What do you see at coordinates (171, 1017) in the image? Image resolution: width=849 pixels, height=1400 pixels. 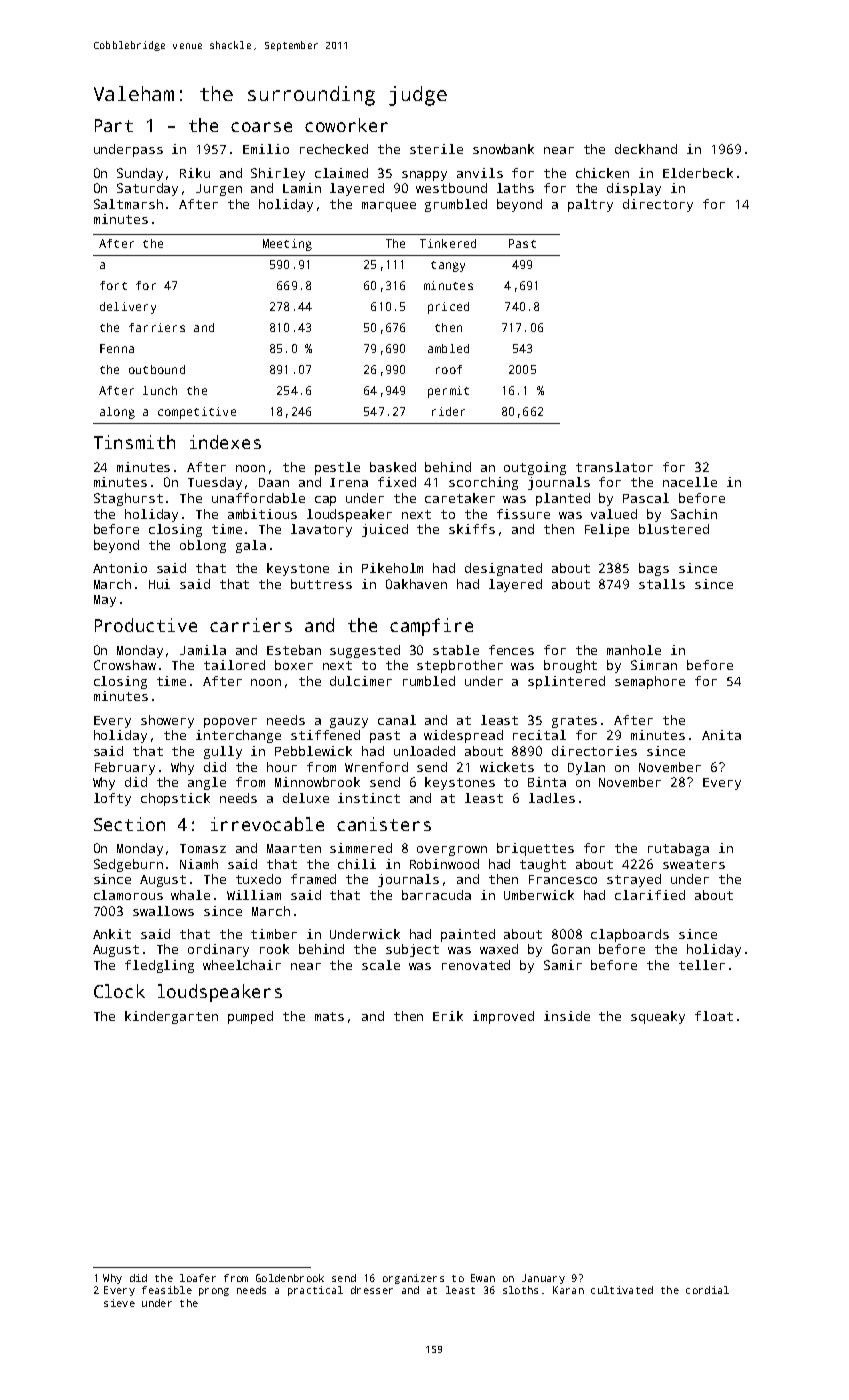 I see `kindergarten` at bounding box center [171, 1017].
